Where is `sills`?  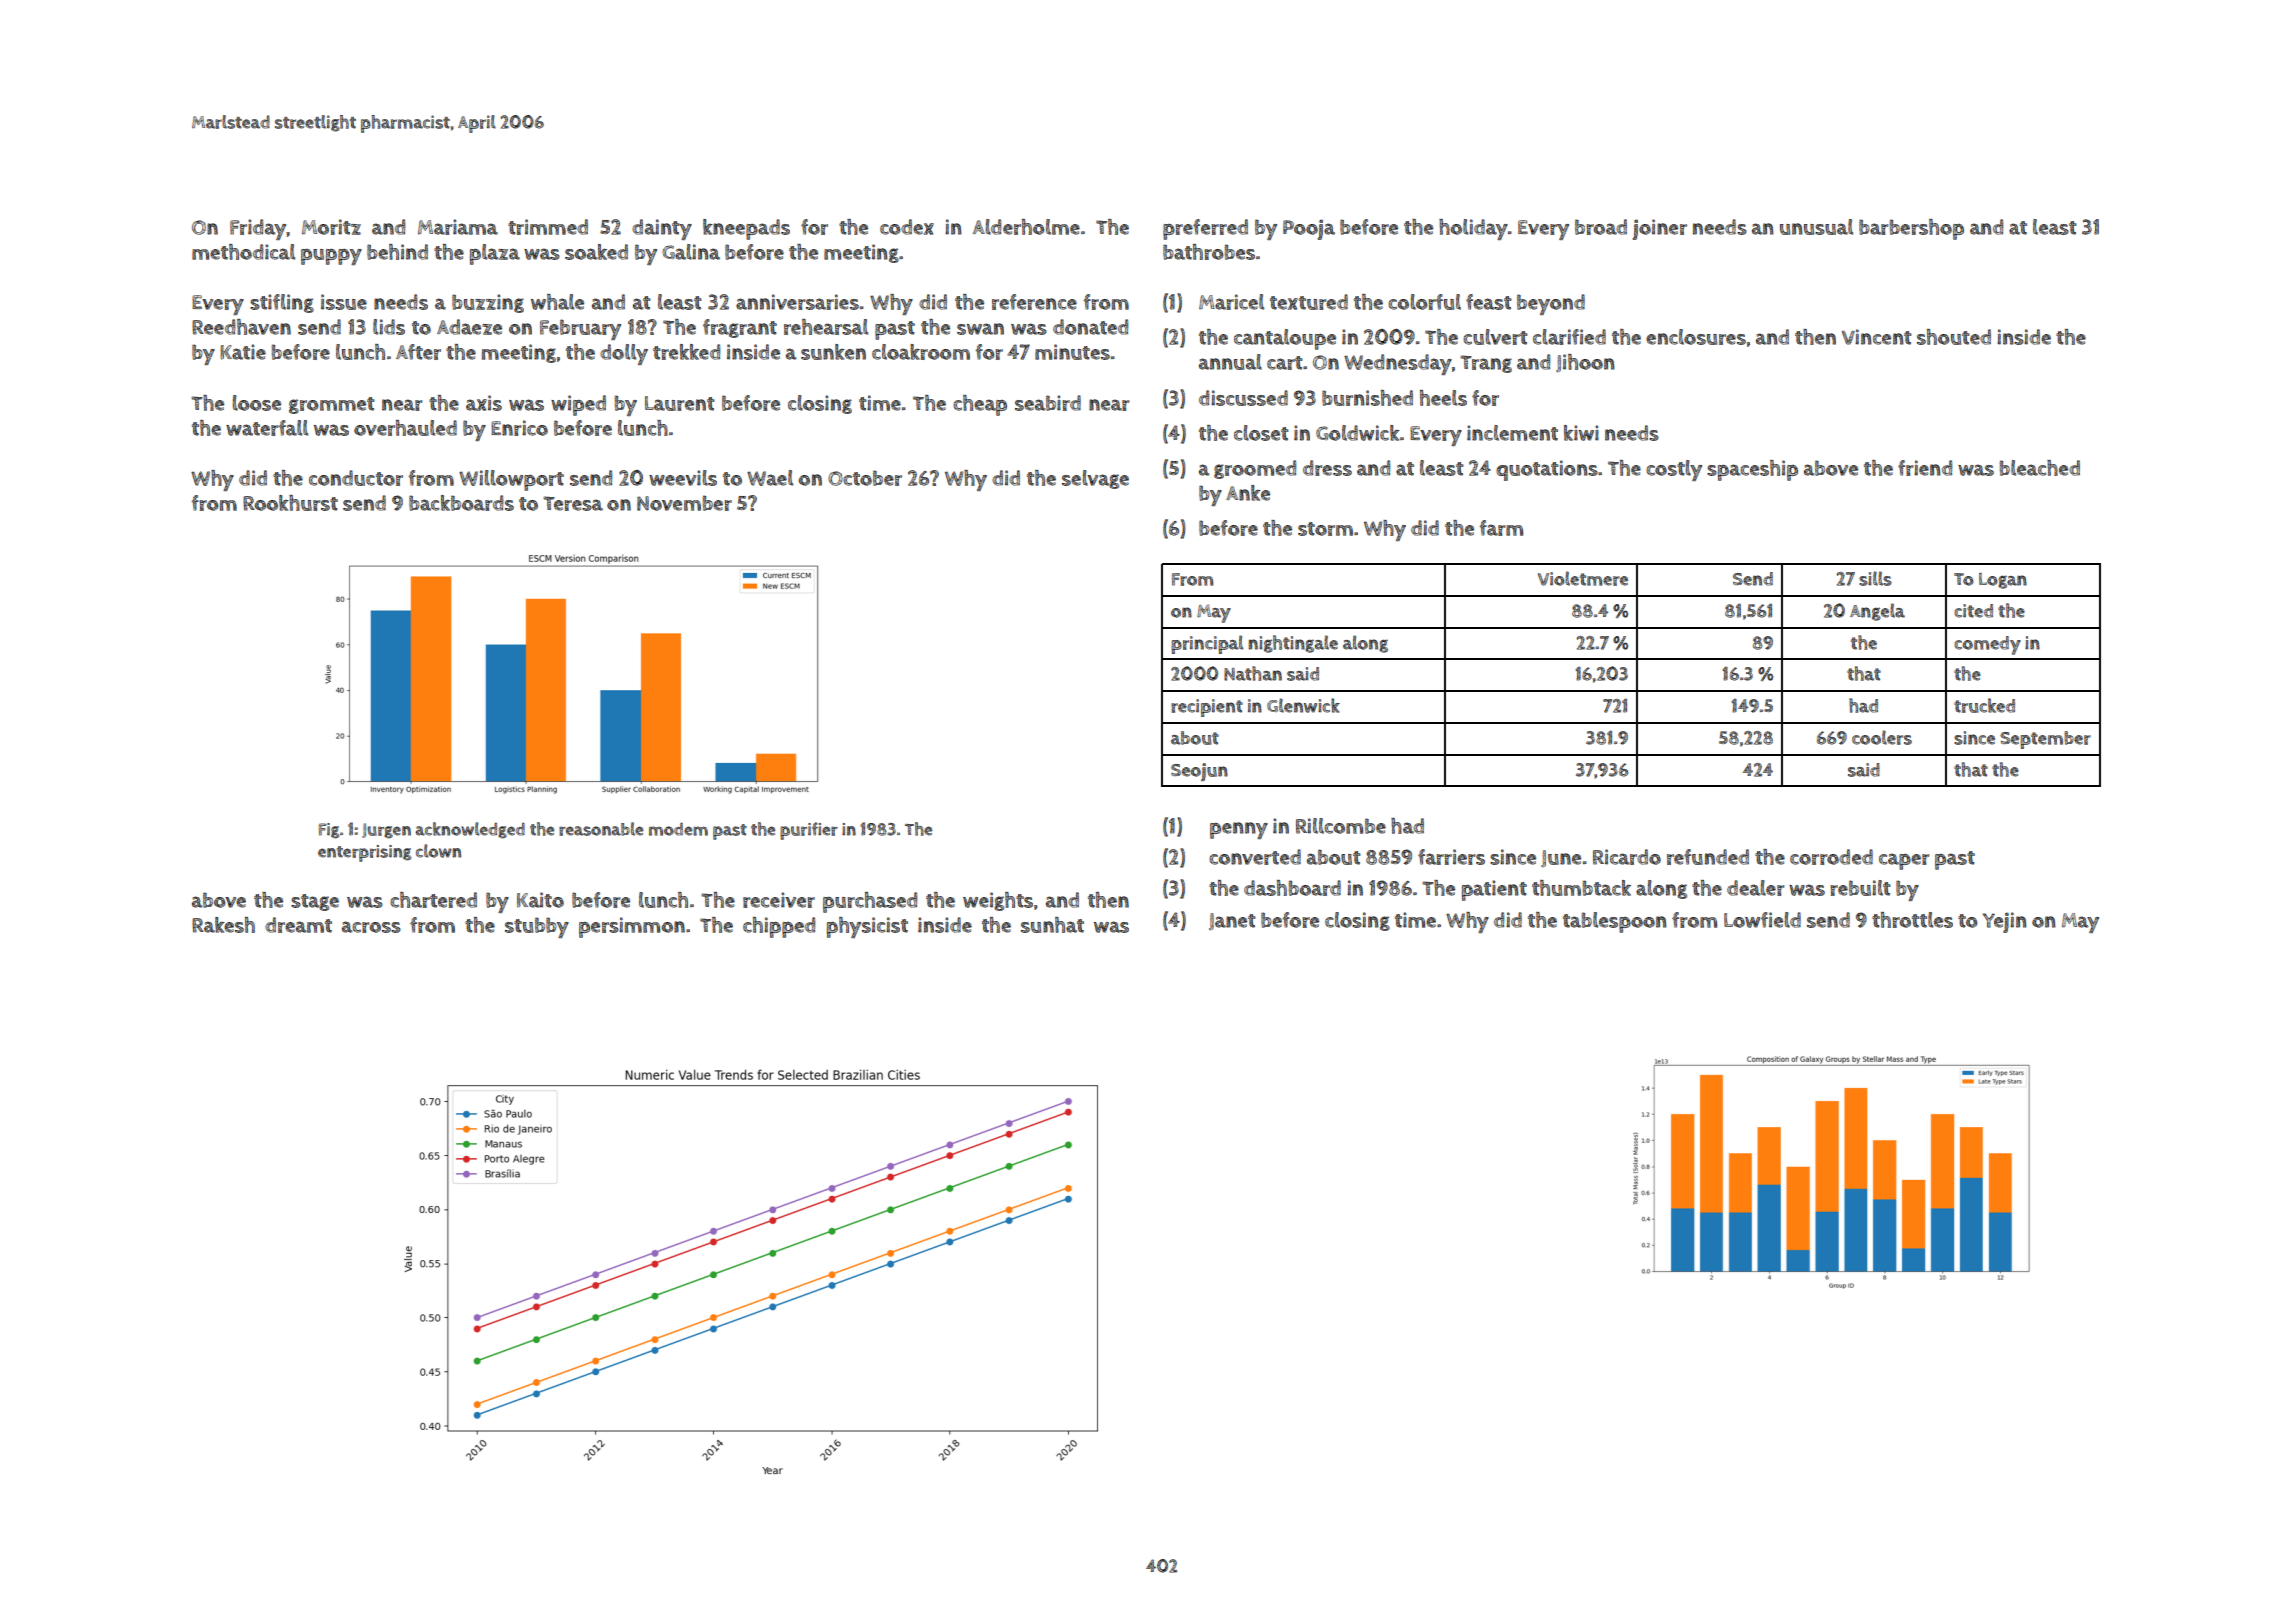 sills is located at coordinates (1875, 578).
